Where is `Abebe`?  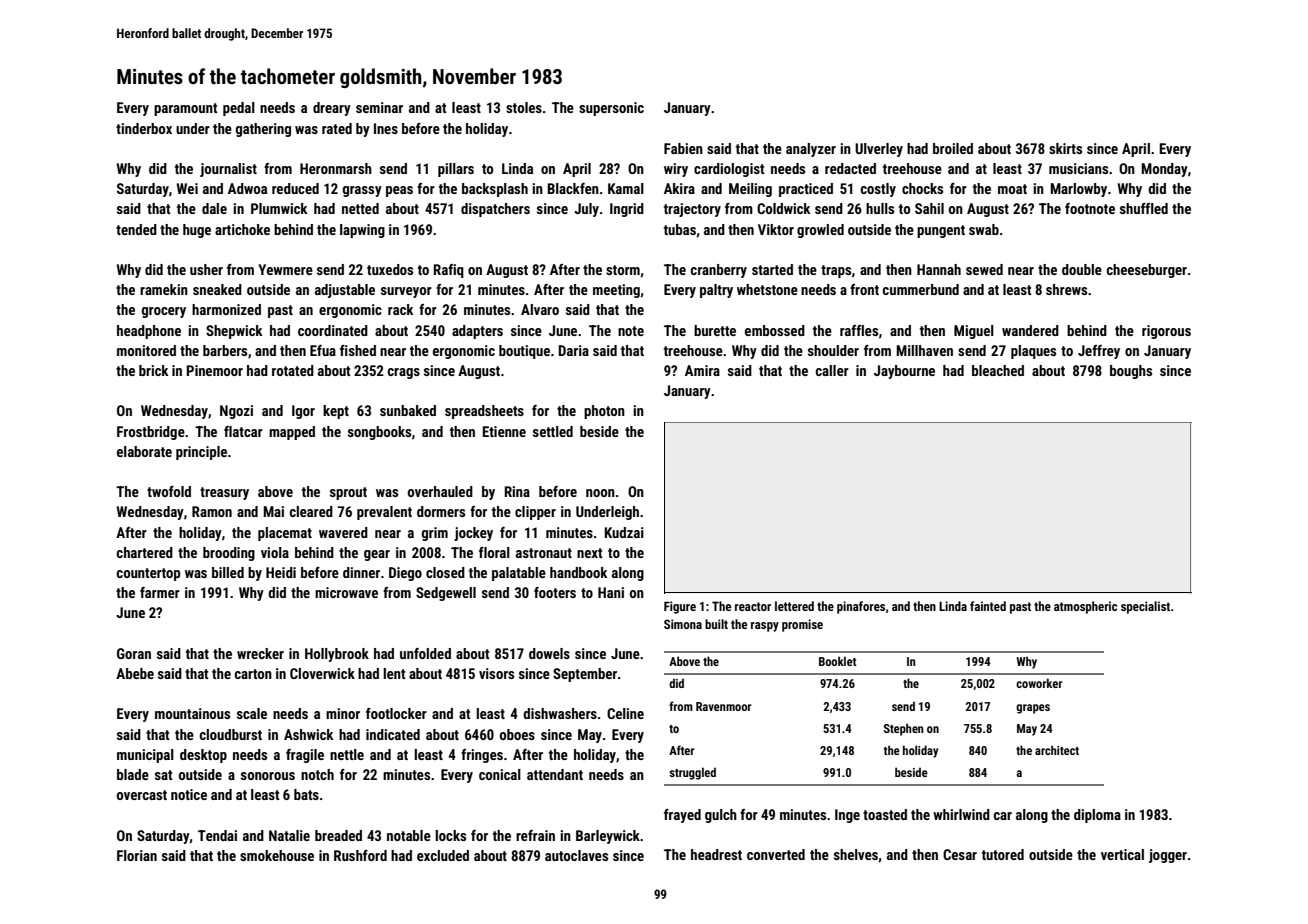 Abebe is located at coordinates (135, 673).
